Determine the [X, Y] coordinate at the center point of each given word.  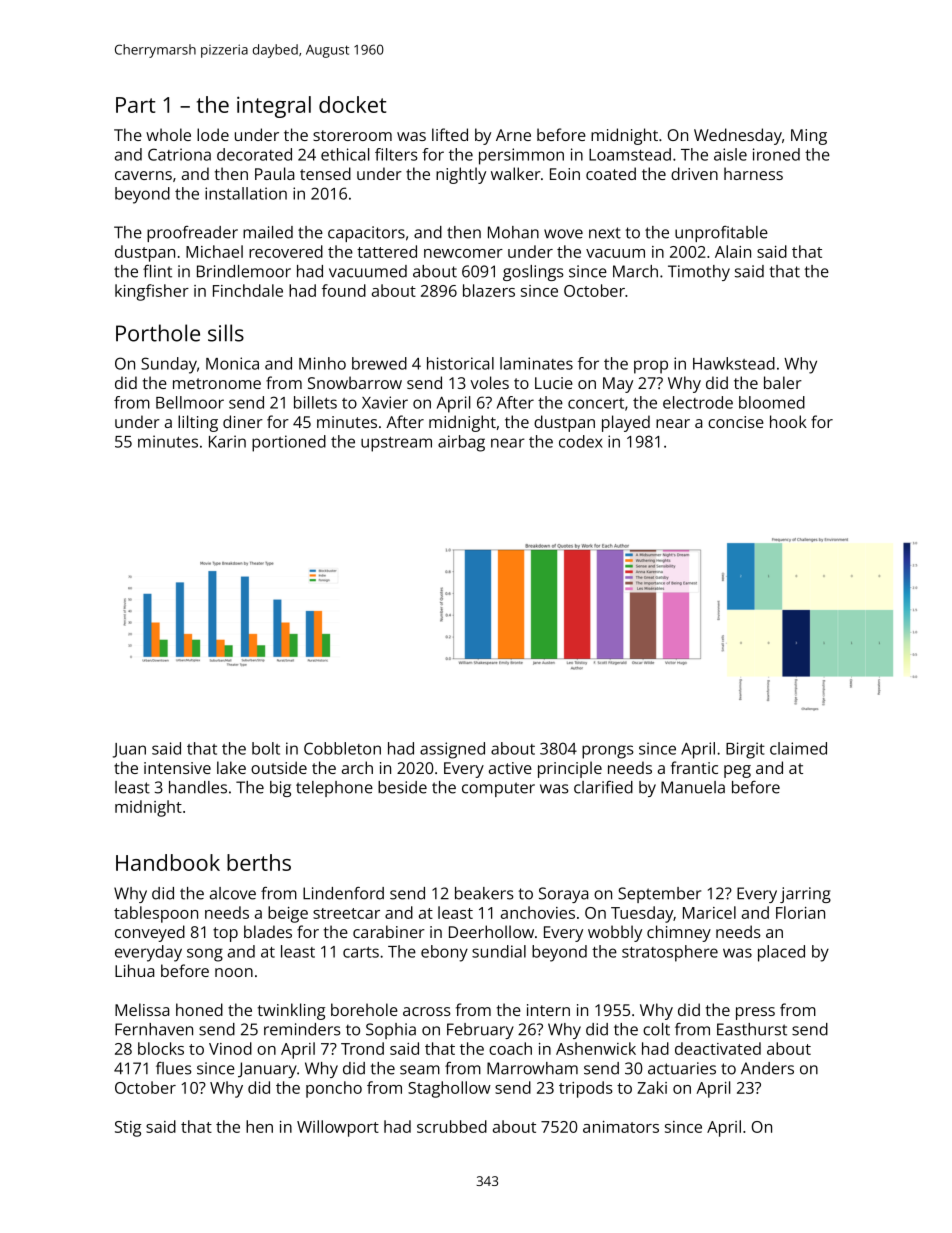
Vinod [230, 1048]
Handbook [168, 862]
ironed [776, 154]
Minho [322, 363]
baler [783, 382]
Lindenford [343, 893]
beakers [484, 893]
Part [135, 105]
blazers [489, 290]
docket [352, 104]
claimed [798, 748]
